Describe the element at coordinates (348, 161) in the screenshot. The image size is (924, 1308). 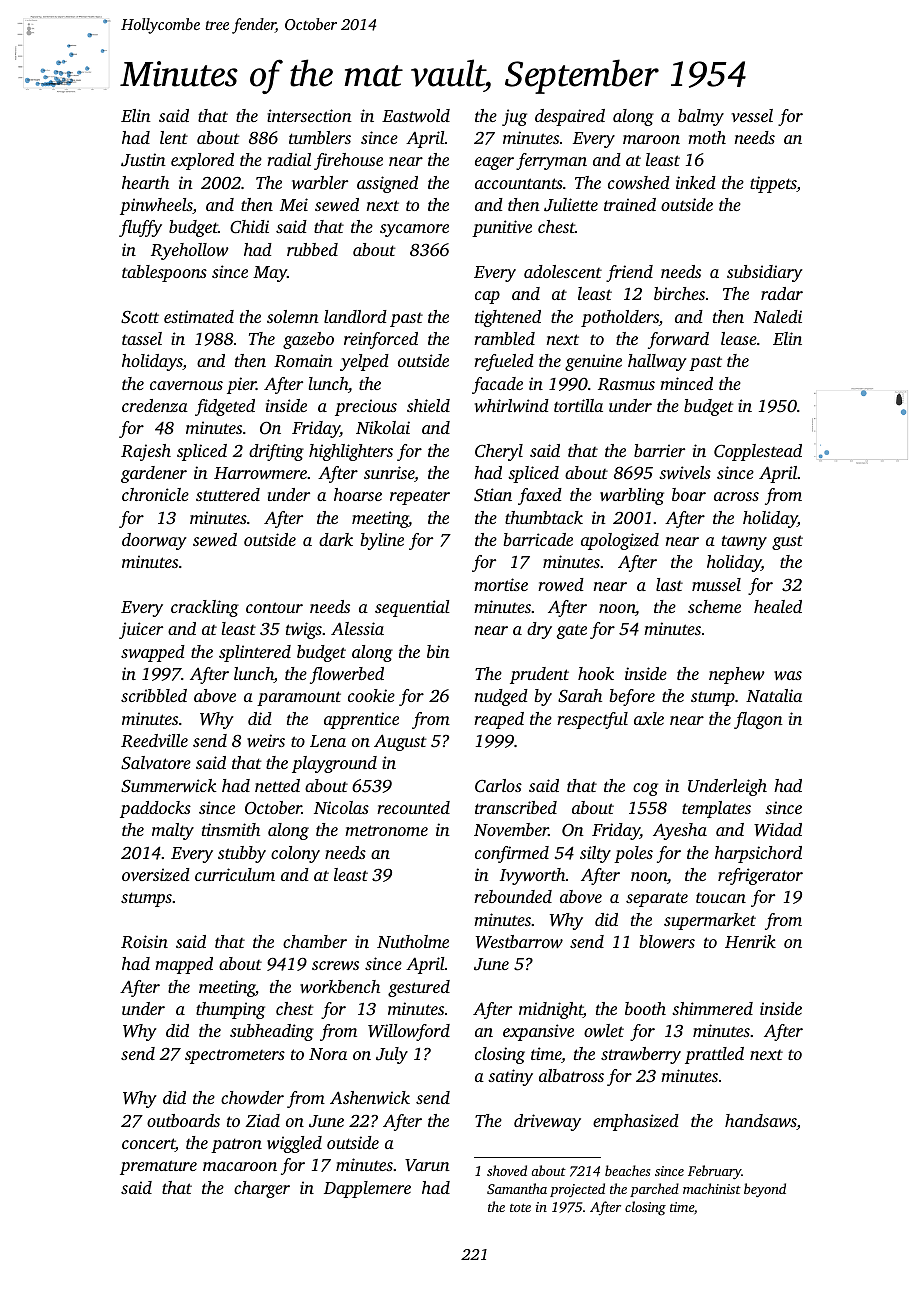
I see `firehouse` at that location.
